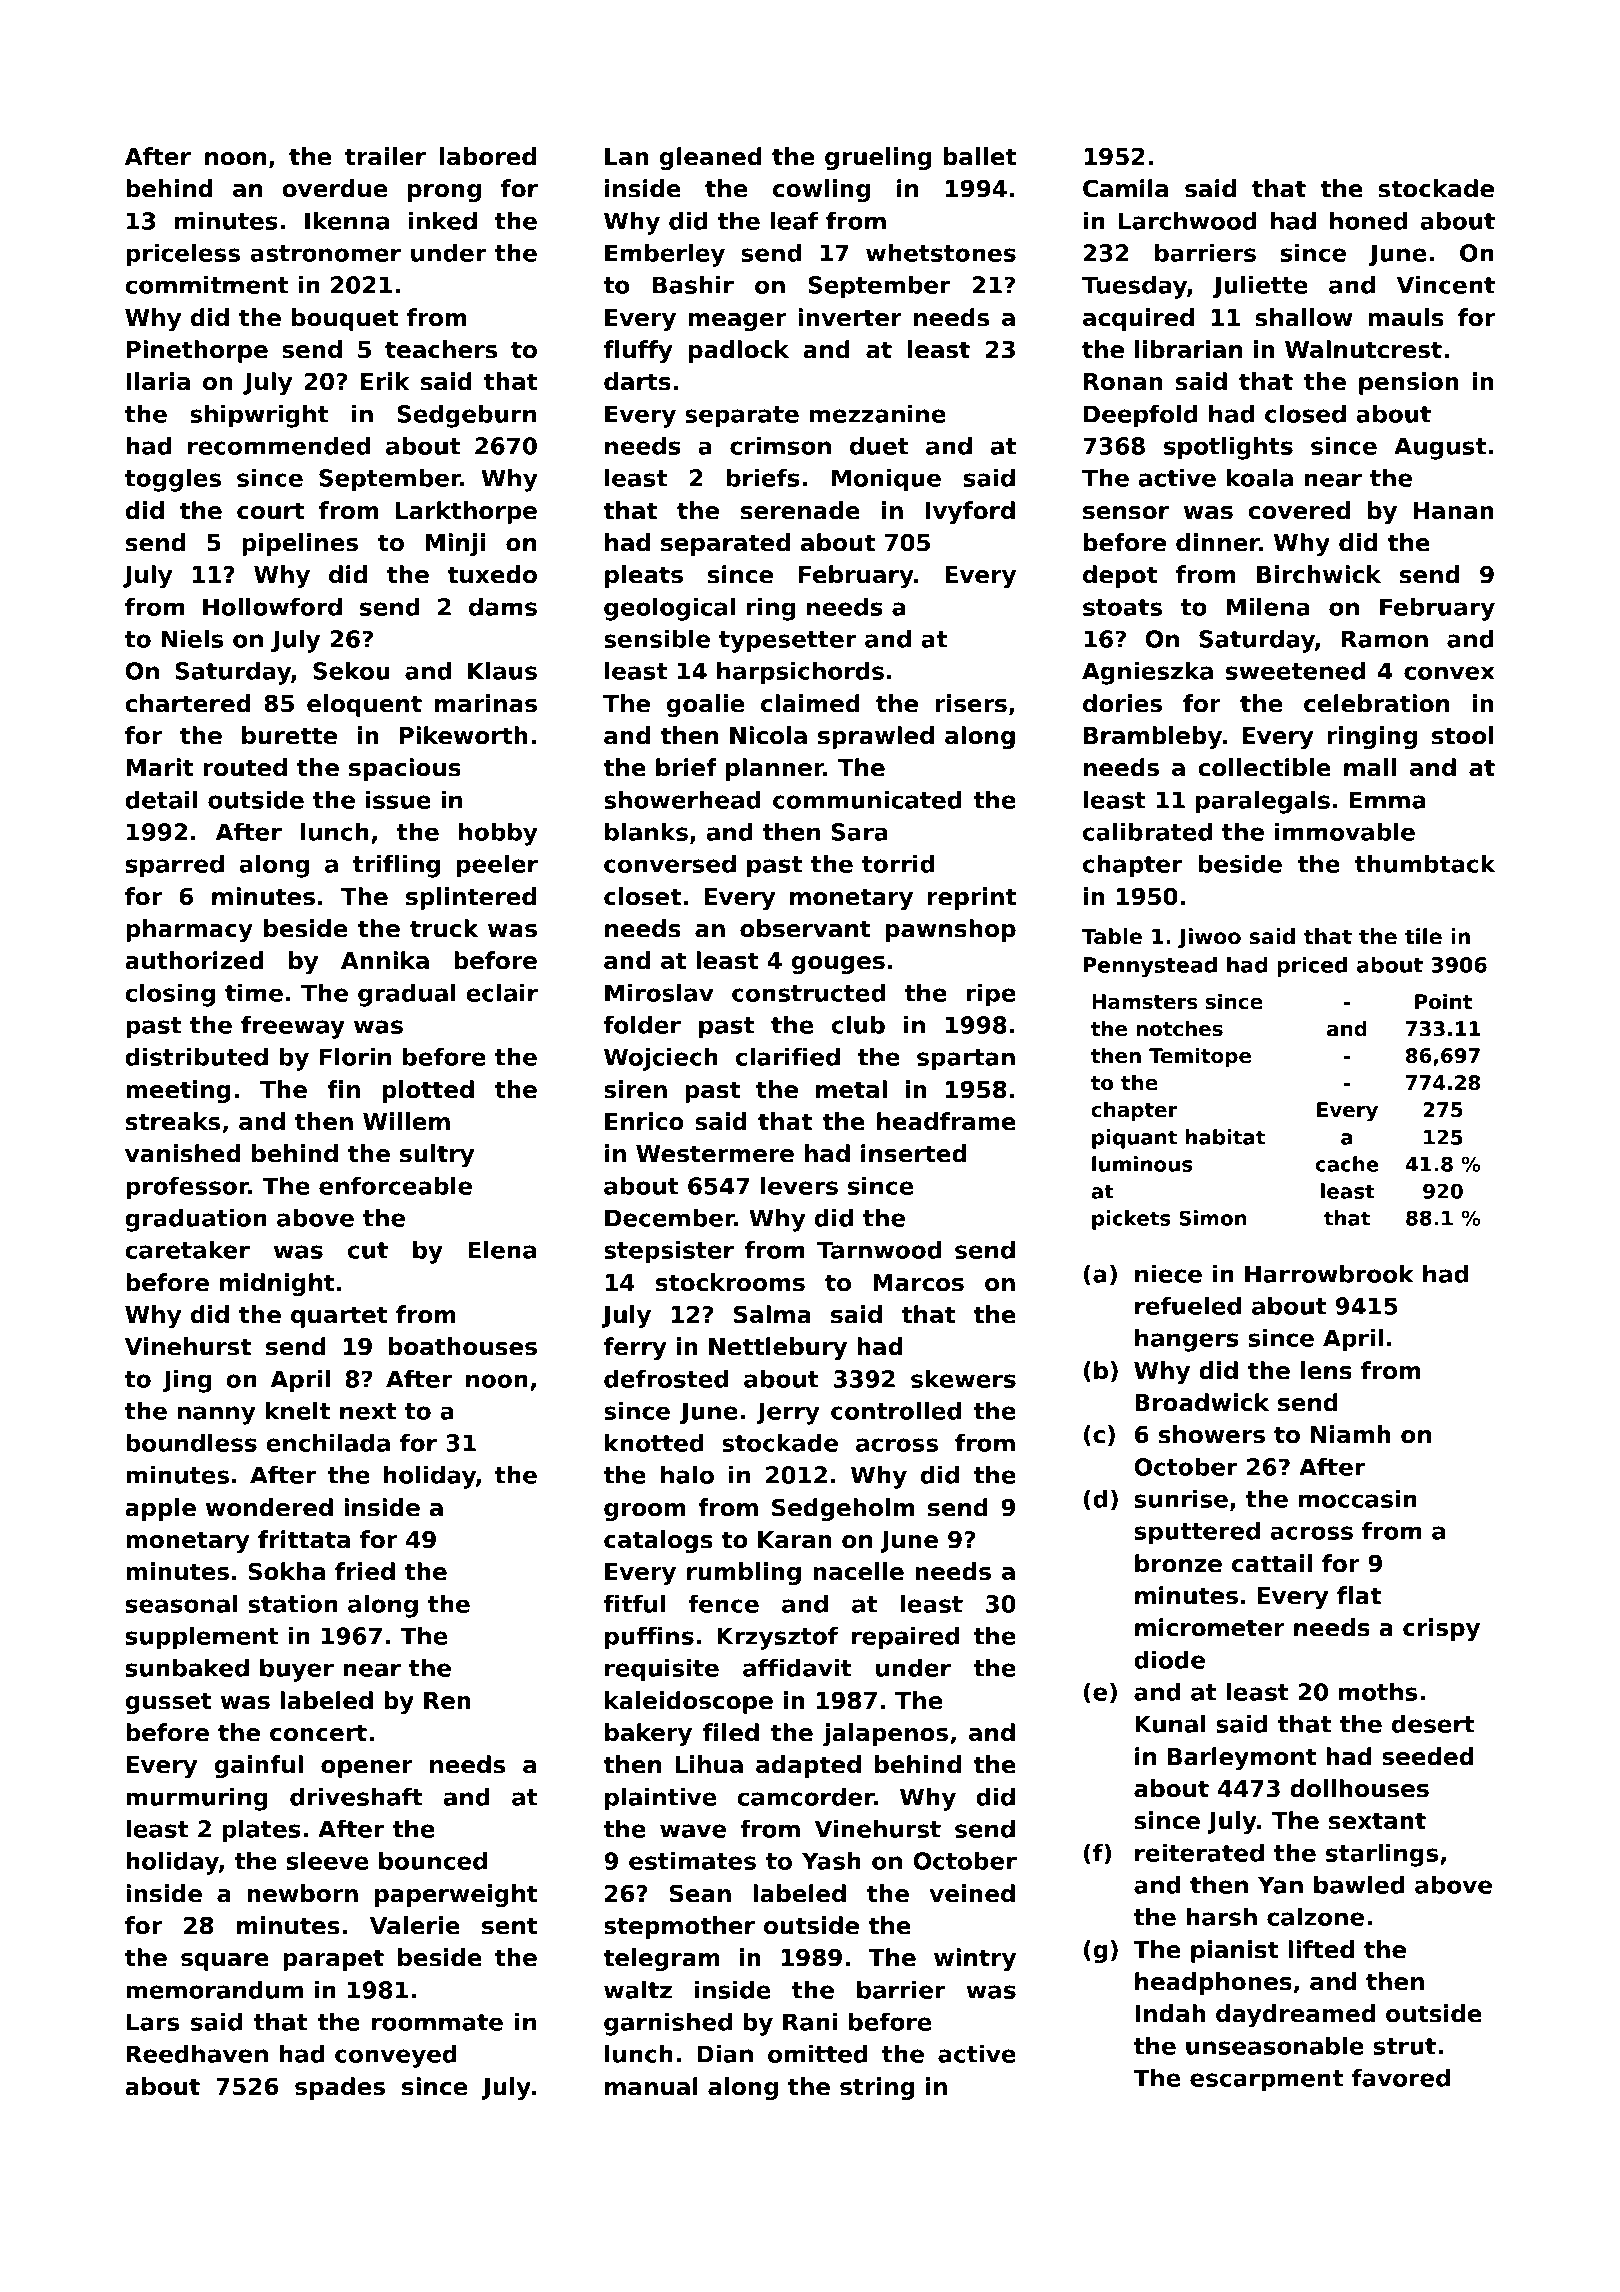 This image has height=2292, width=1620. I want to click on shipwright, so click(259, 416).
